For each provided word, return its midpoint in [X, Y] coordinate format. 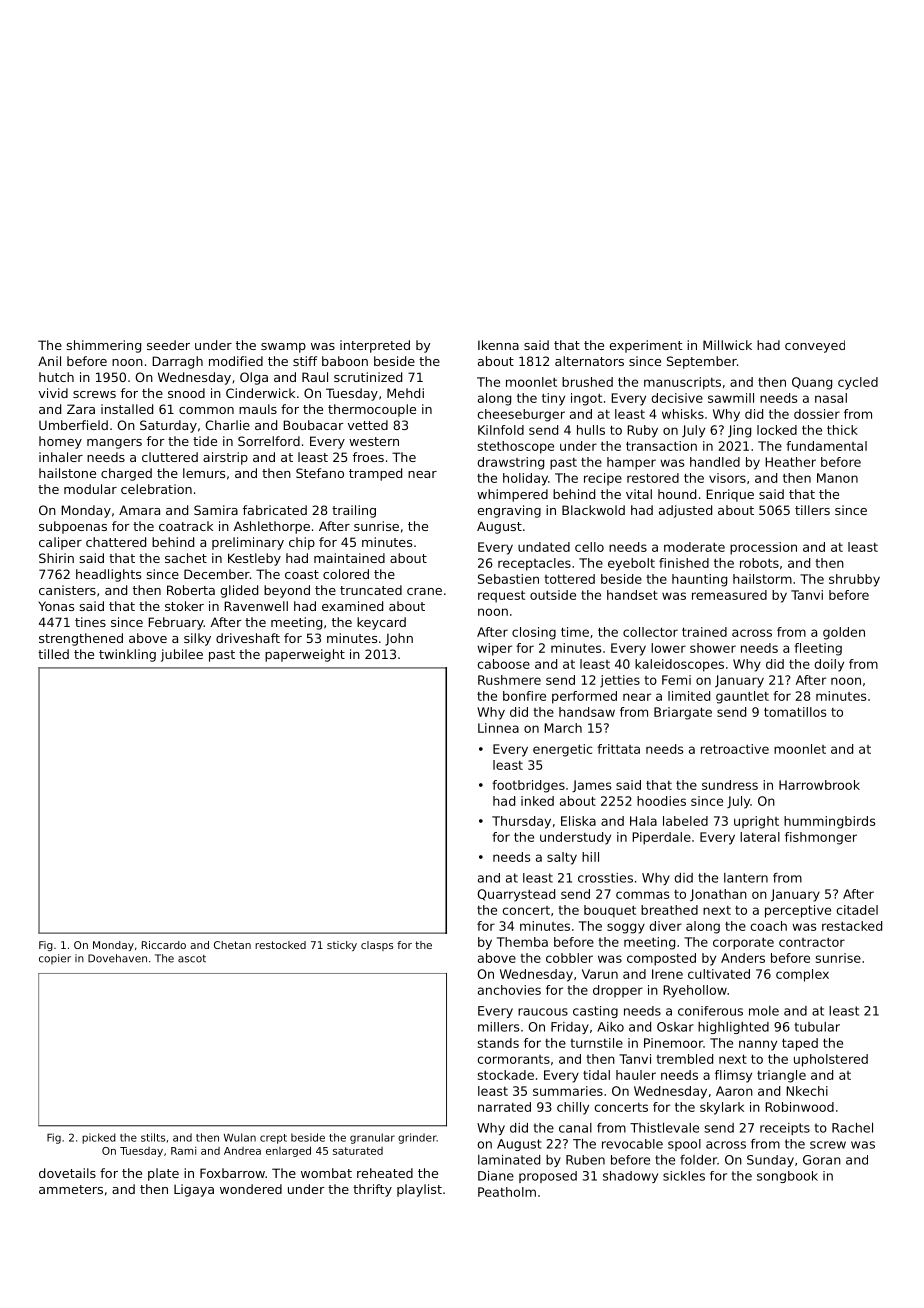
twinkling [127, 655]
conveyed [815, 346]
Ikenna [498, 345]
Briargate [683, 713]
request [501, 597]
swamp [283, 348]
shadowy [630, 1177]
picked [99, 1138]
